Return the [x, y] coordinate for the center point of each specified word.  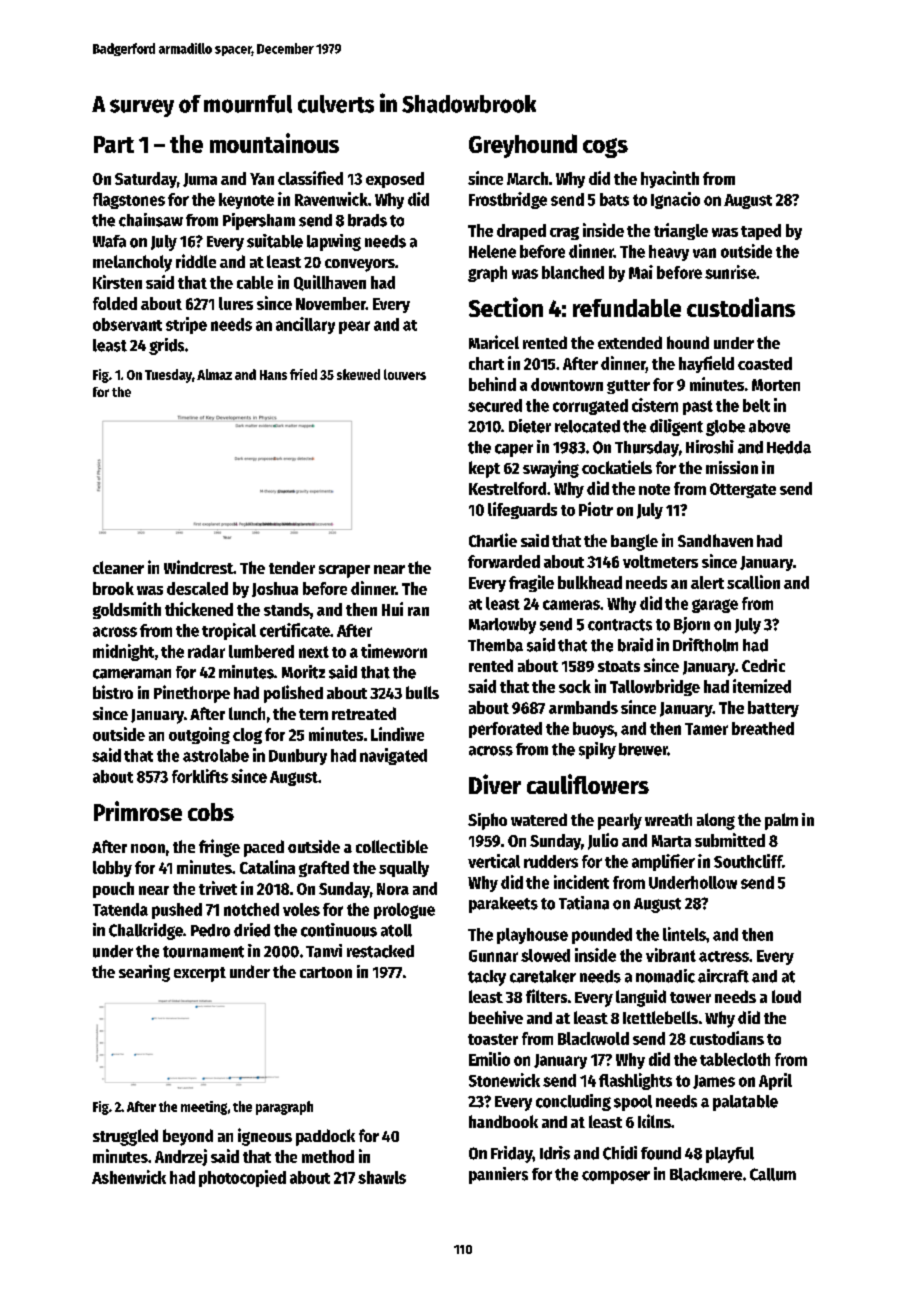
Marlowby [502, 626]
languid [641, 998]
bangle [634, 542]
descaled [197, 588]
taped [761, 232]
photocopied [242, 1178]
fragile [531, 583]
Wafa [109, 241]
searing [144, 973]
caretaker [543, 976]
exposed [395, 180]
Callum [773, 1174]
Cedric [763, 665]
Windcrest [198, 567]
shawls [382, 1177]
